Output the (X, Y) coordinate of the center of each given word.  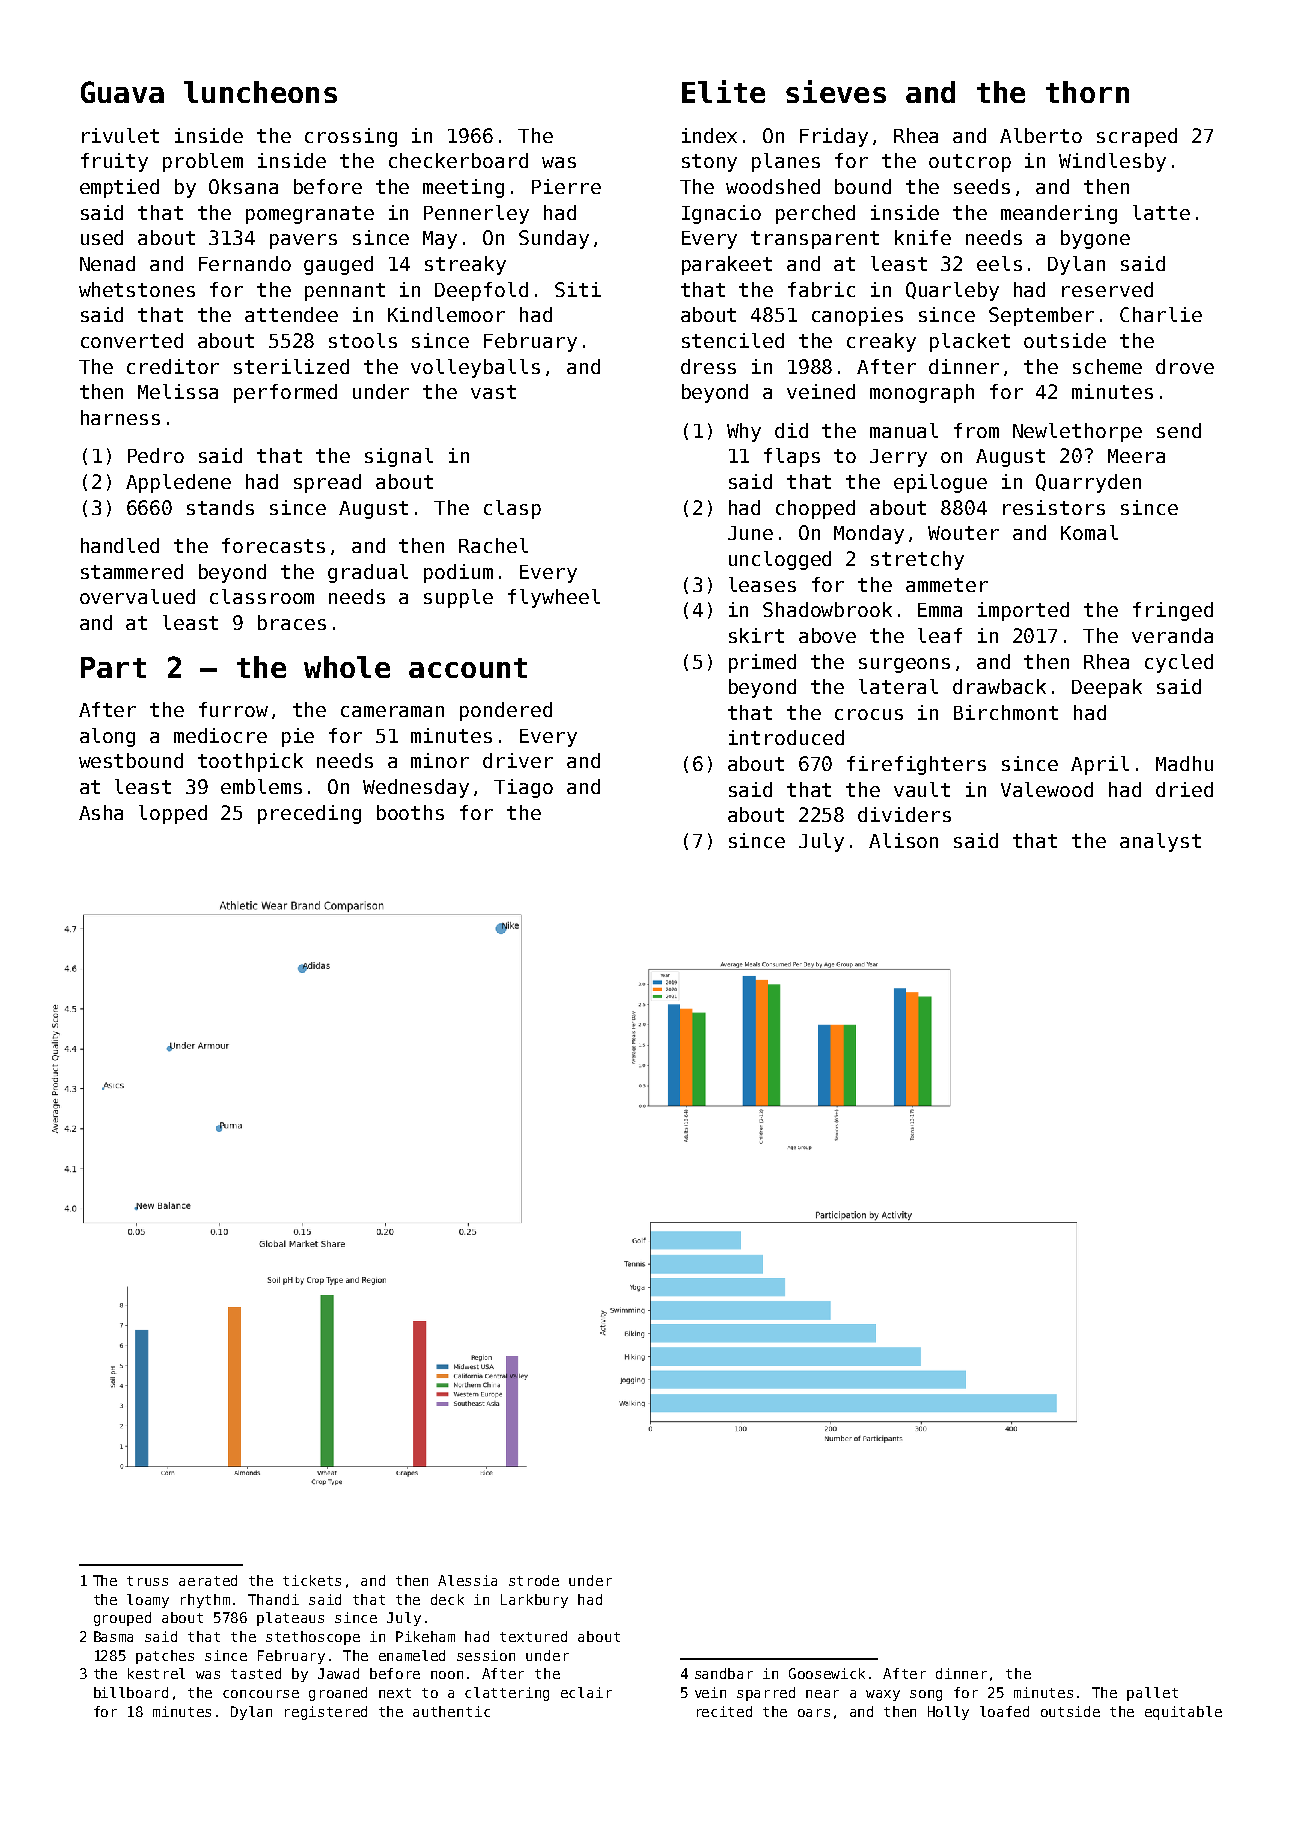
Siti (578, 289)
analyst (1160, 842)
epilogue (940, 483)
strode (534, 1580)
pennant (345, 292)
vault (922, 789)
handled (120, 545)
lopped (173, 814)
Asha (101, 812)
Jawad (338, 1673)
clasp (512, 509)
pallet (1152, 1694)
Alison (903, 840)
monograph (922, 393)
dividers (904, 814)
